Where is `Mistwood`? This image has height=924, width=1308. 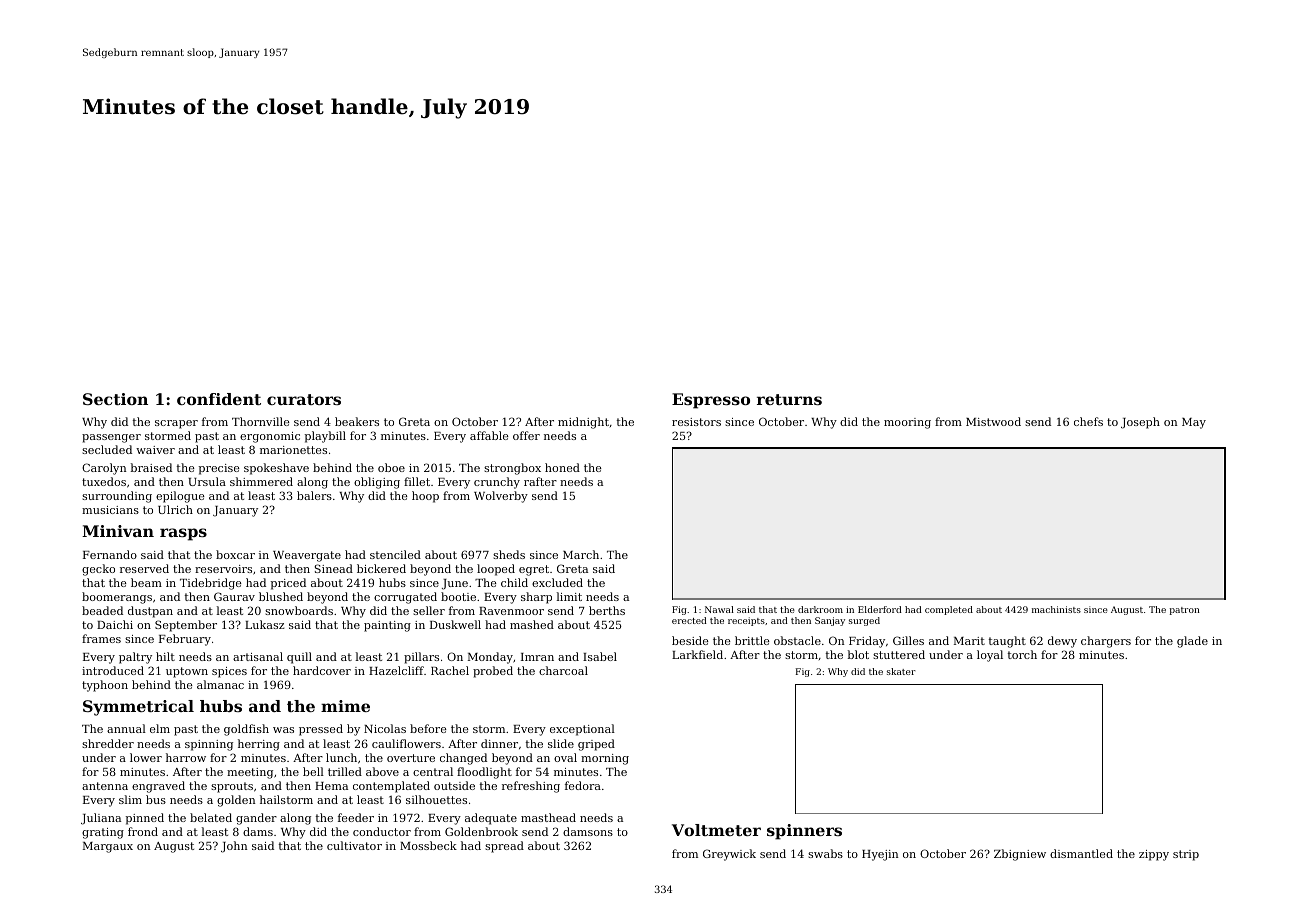 Mistwood is located at coordinates (993, 421).
